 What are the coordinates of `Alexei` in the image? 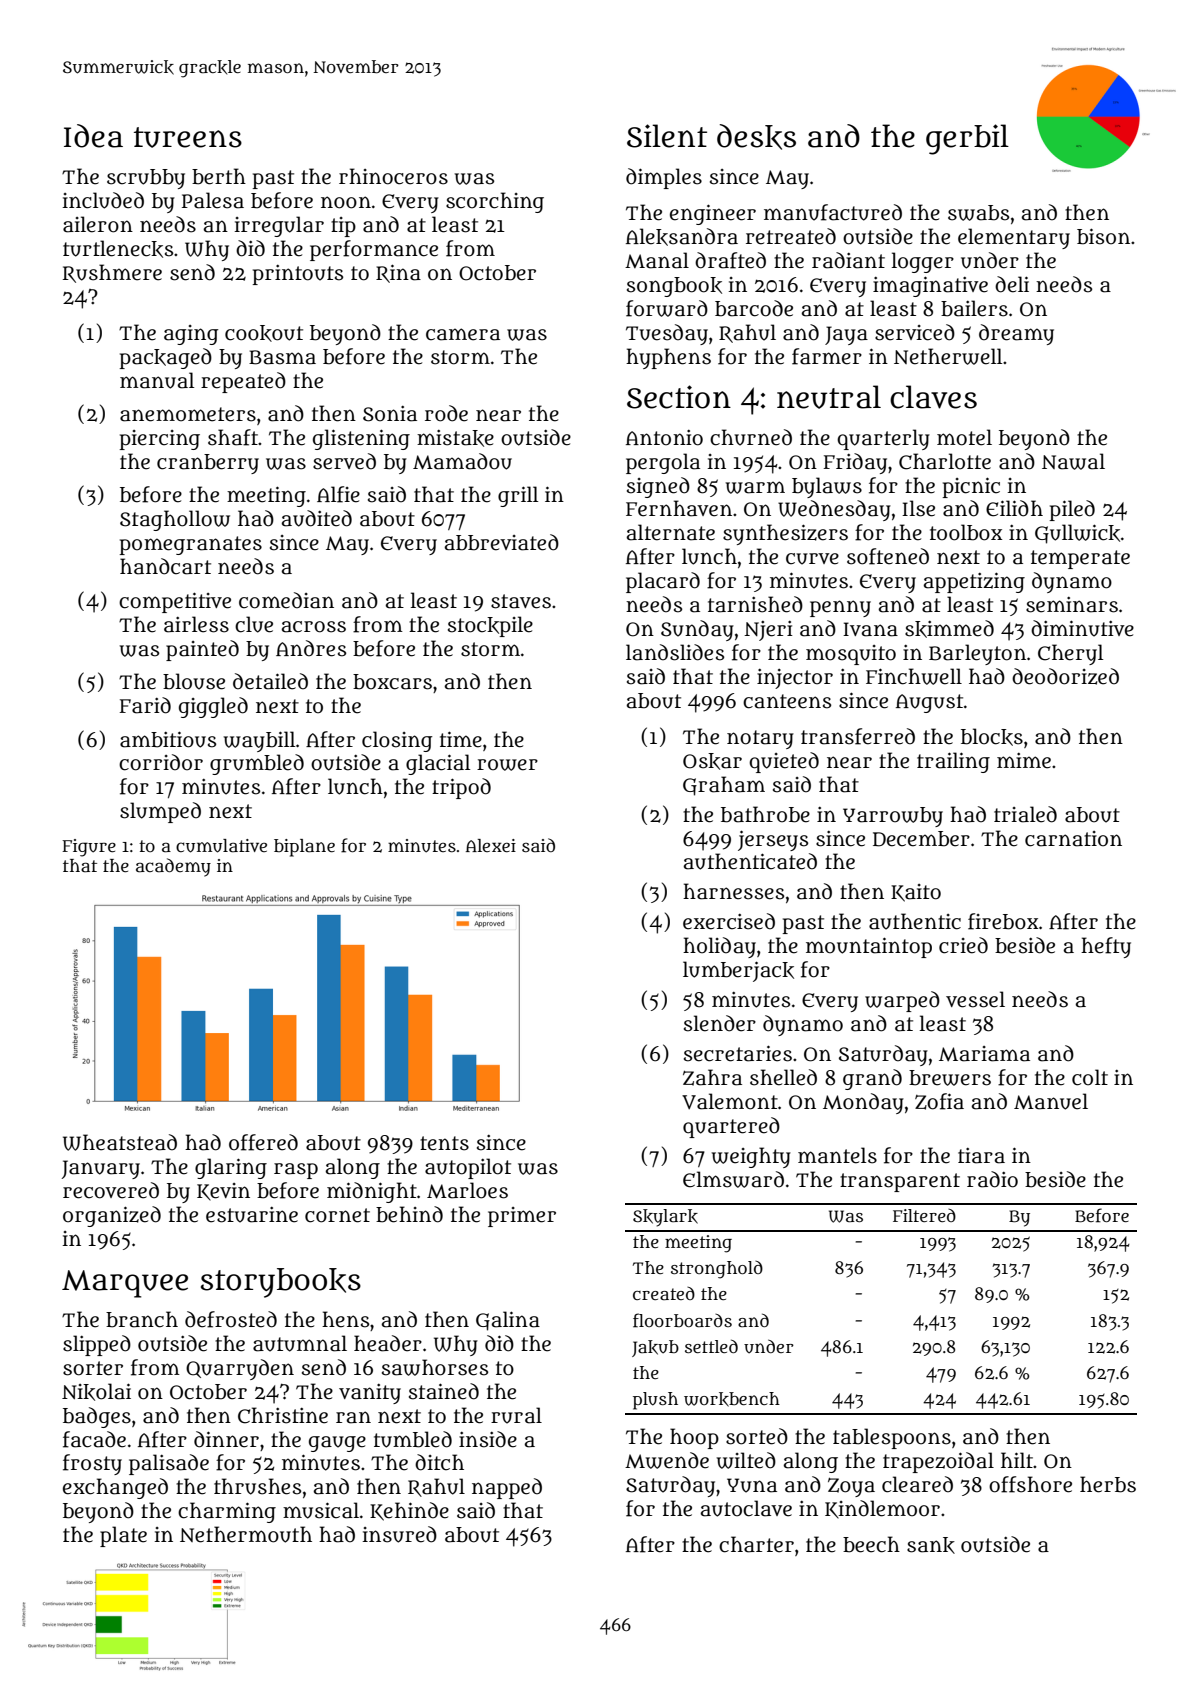 It's located at (491, 845).
